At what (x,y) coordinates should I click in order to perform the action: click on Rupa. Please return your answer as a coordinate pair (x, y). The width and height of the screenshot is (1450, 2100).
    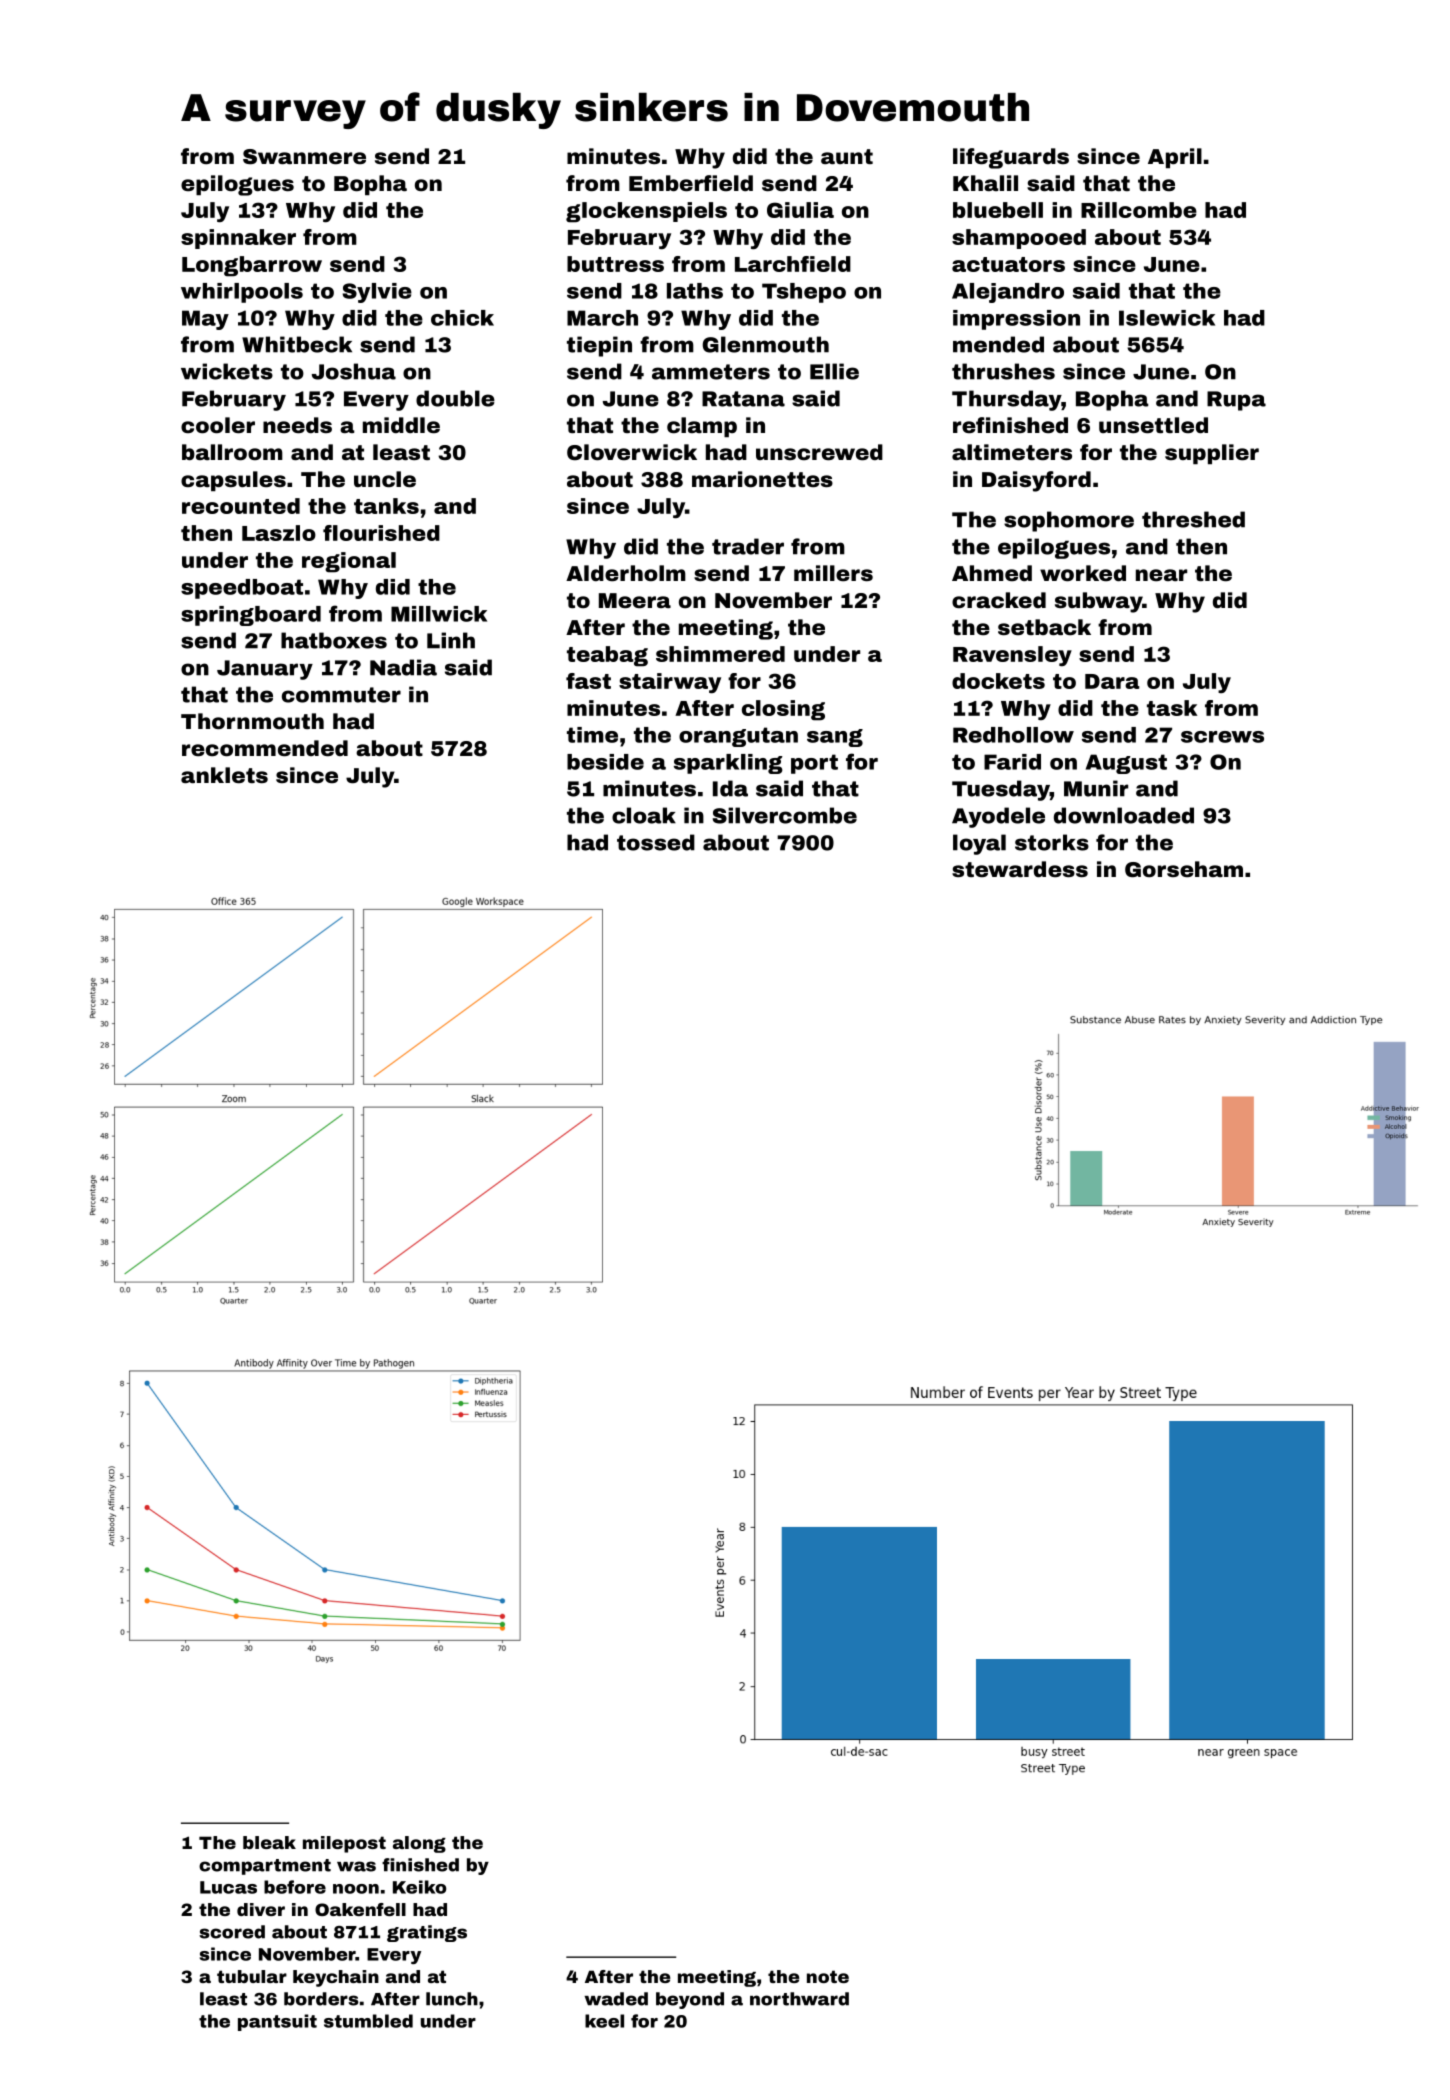
    Looking at the image, I should click on (1236, 401).
